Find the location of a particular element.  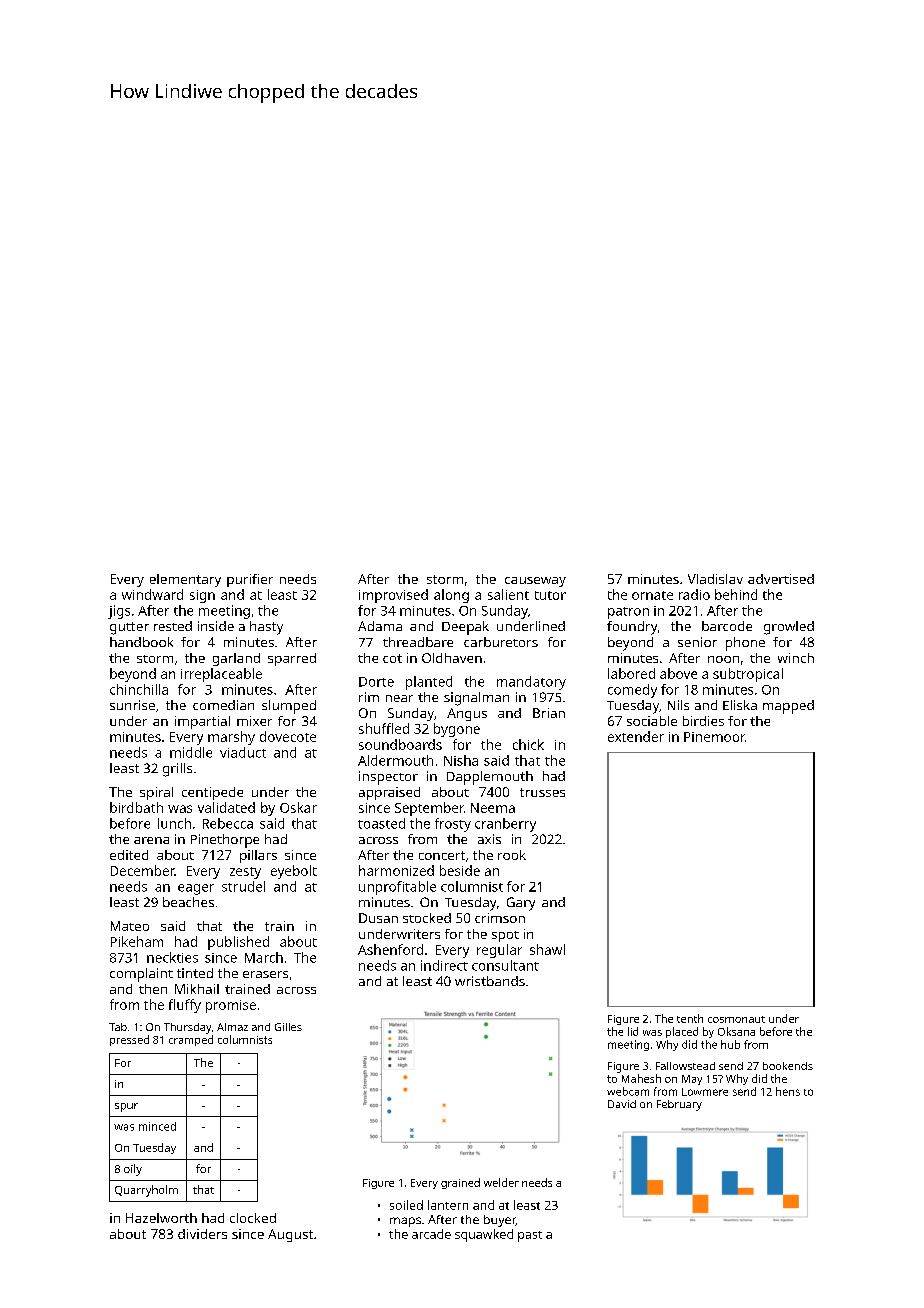

clocked is located at coordinates (253, 1218).
